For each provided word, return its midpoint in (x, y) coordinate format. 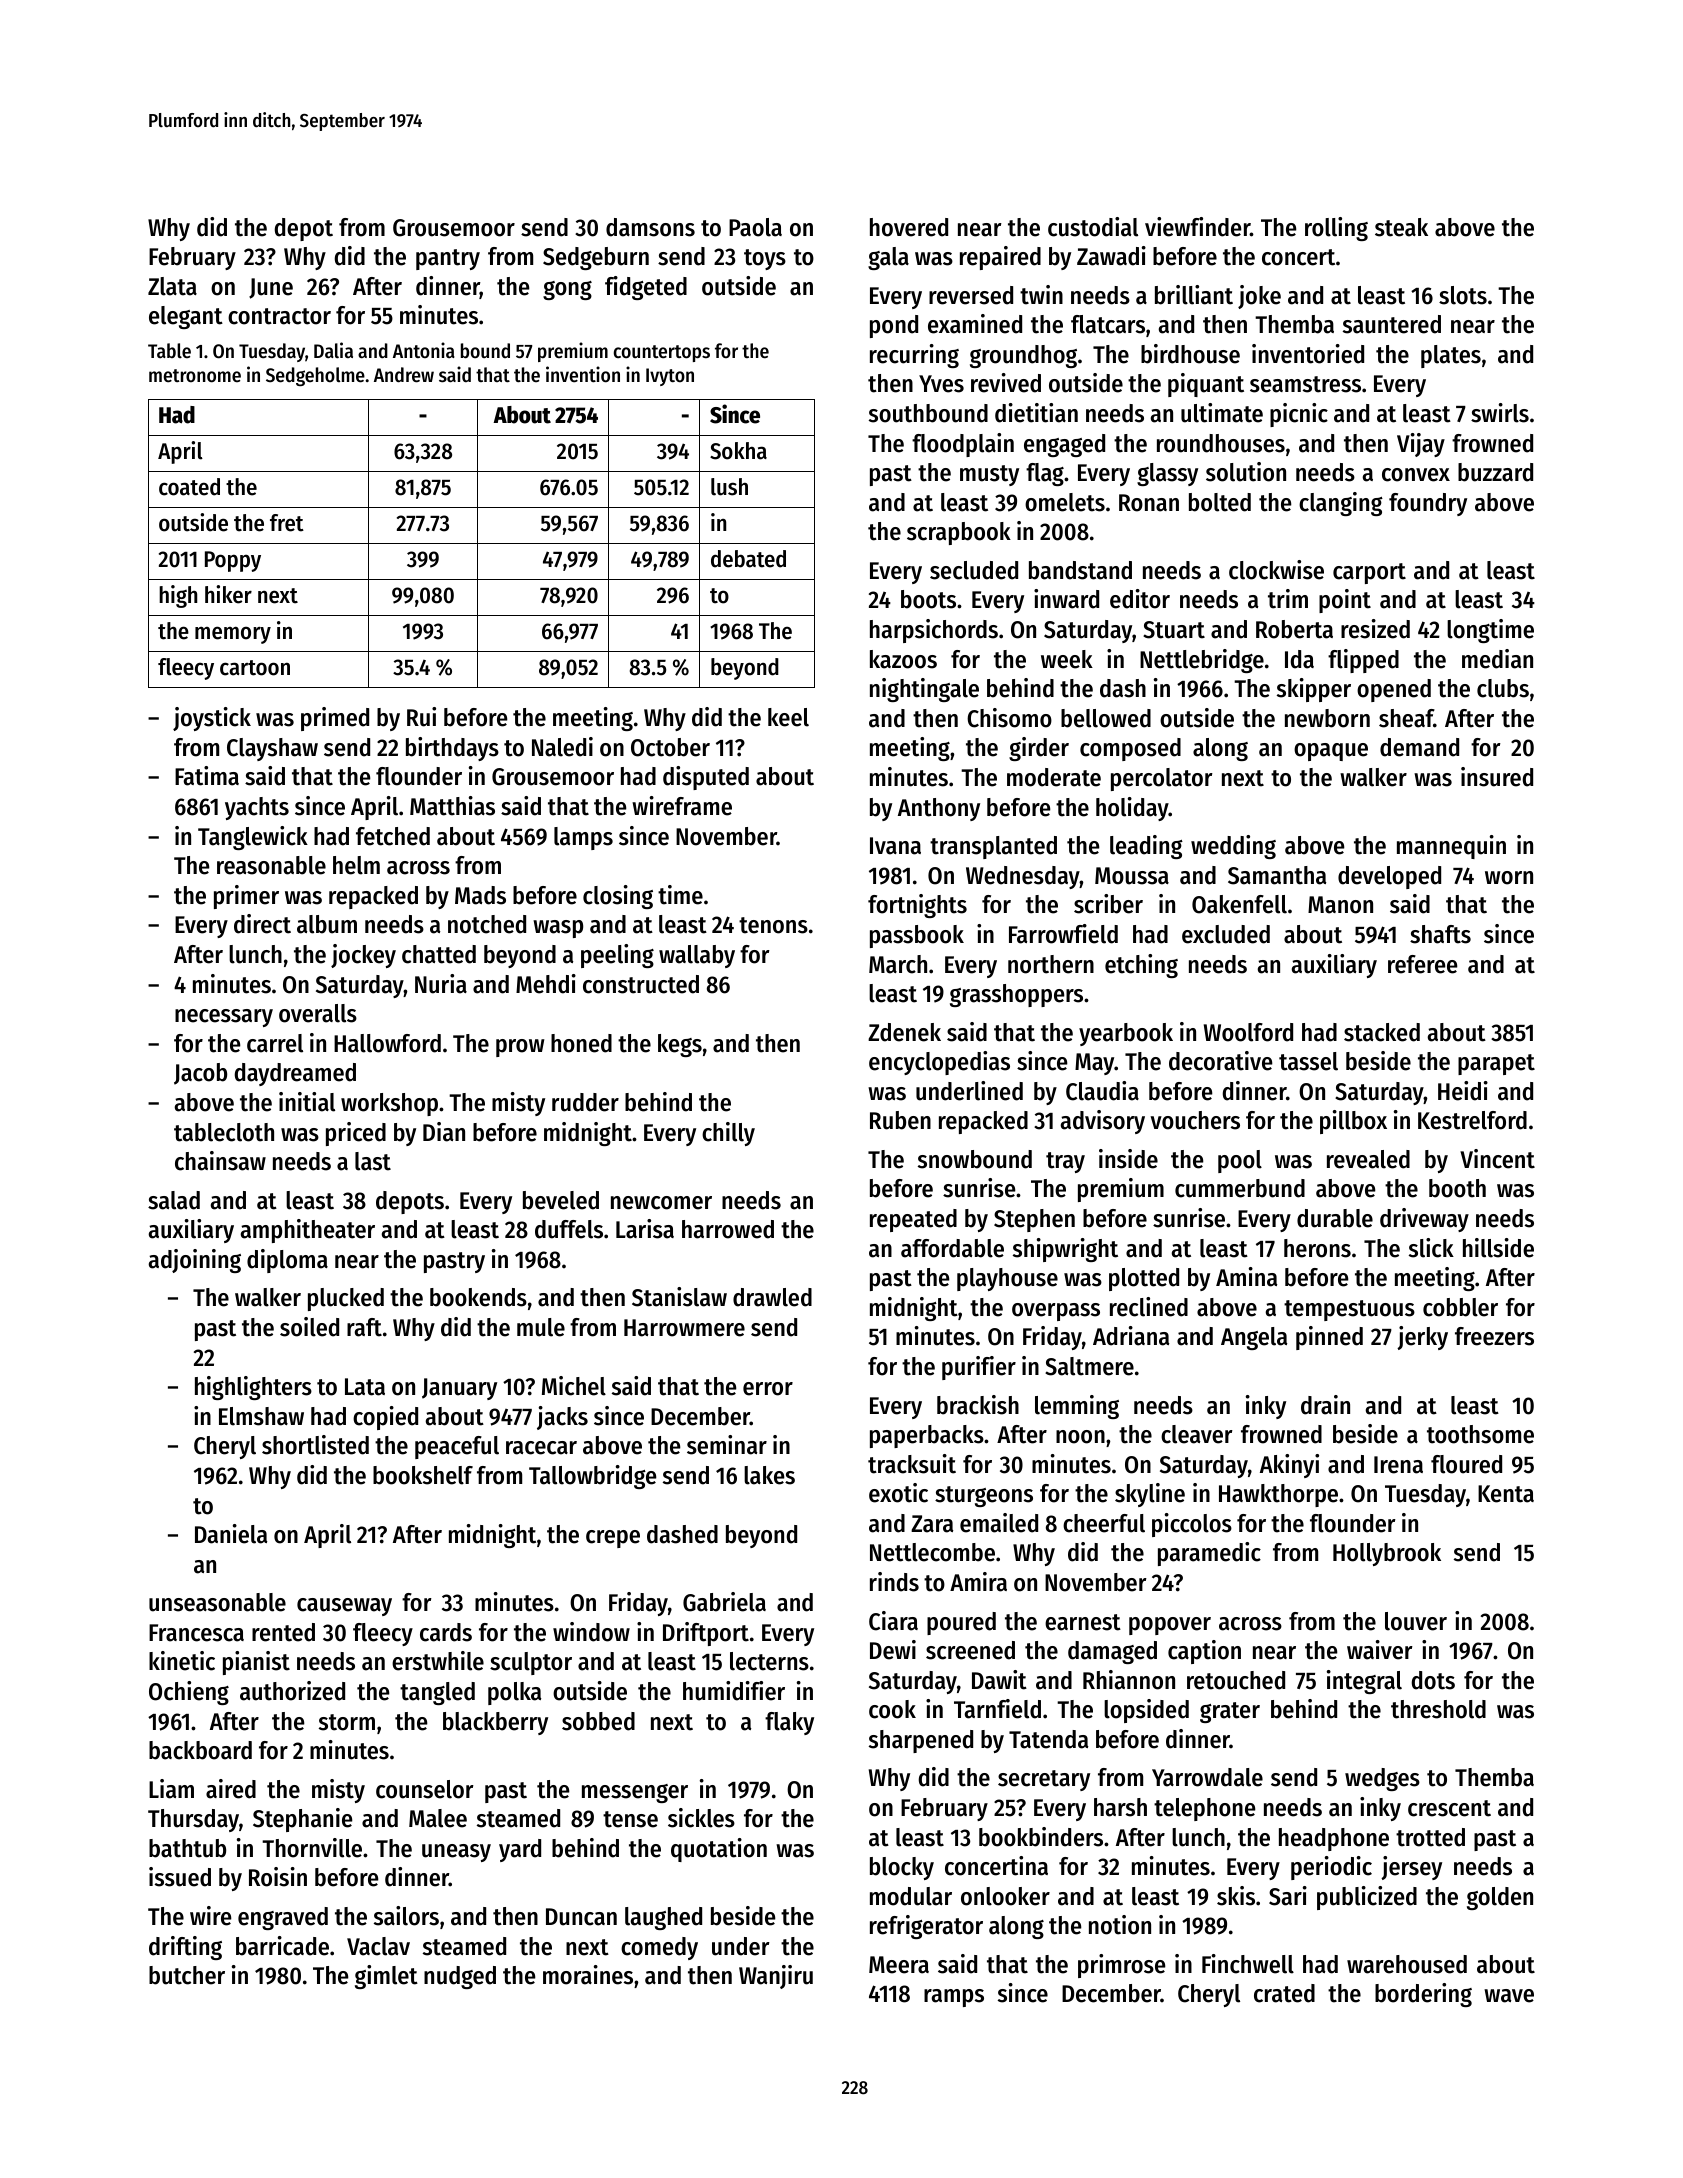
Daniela (231, 1534)
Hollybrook (1387, 1554)
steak (1401, 227)
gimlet (386, 1977)
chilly (728, 1134)
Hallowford (387, 1043)
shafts (1440, 934)
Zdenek (904, 1032)
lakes (769, 1475)
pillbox (1353, 1122)
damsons (650, 227)
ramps (954, 1998)
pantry (448, 259)
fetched (393, 836)
